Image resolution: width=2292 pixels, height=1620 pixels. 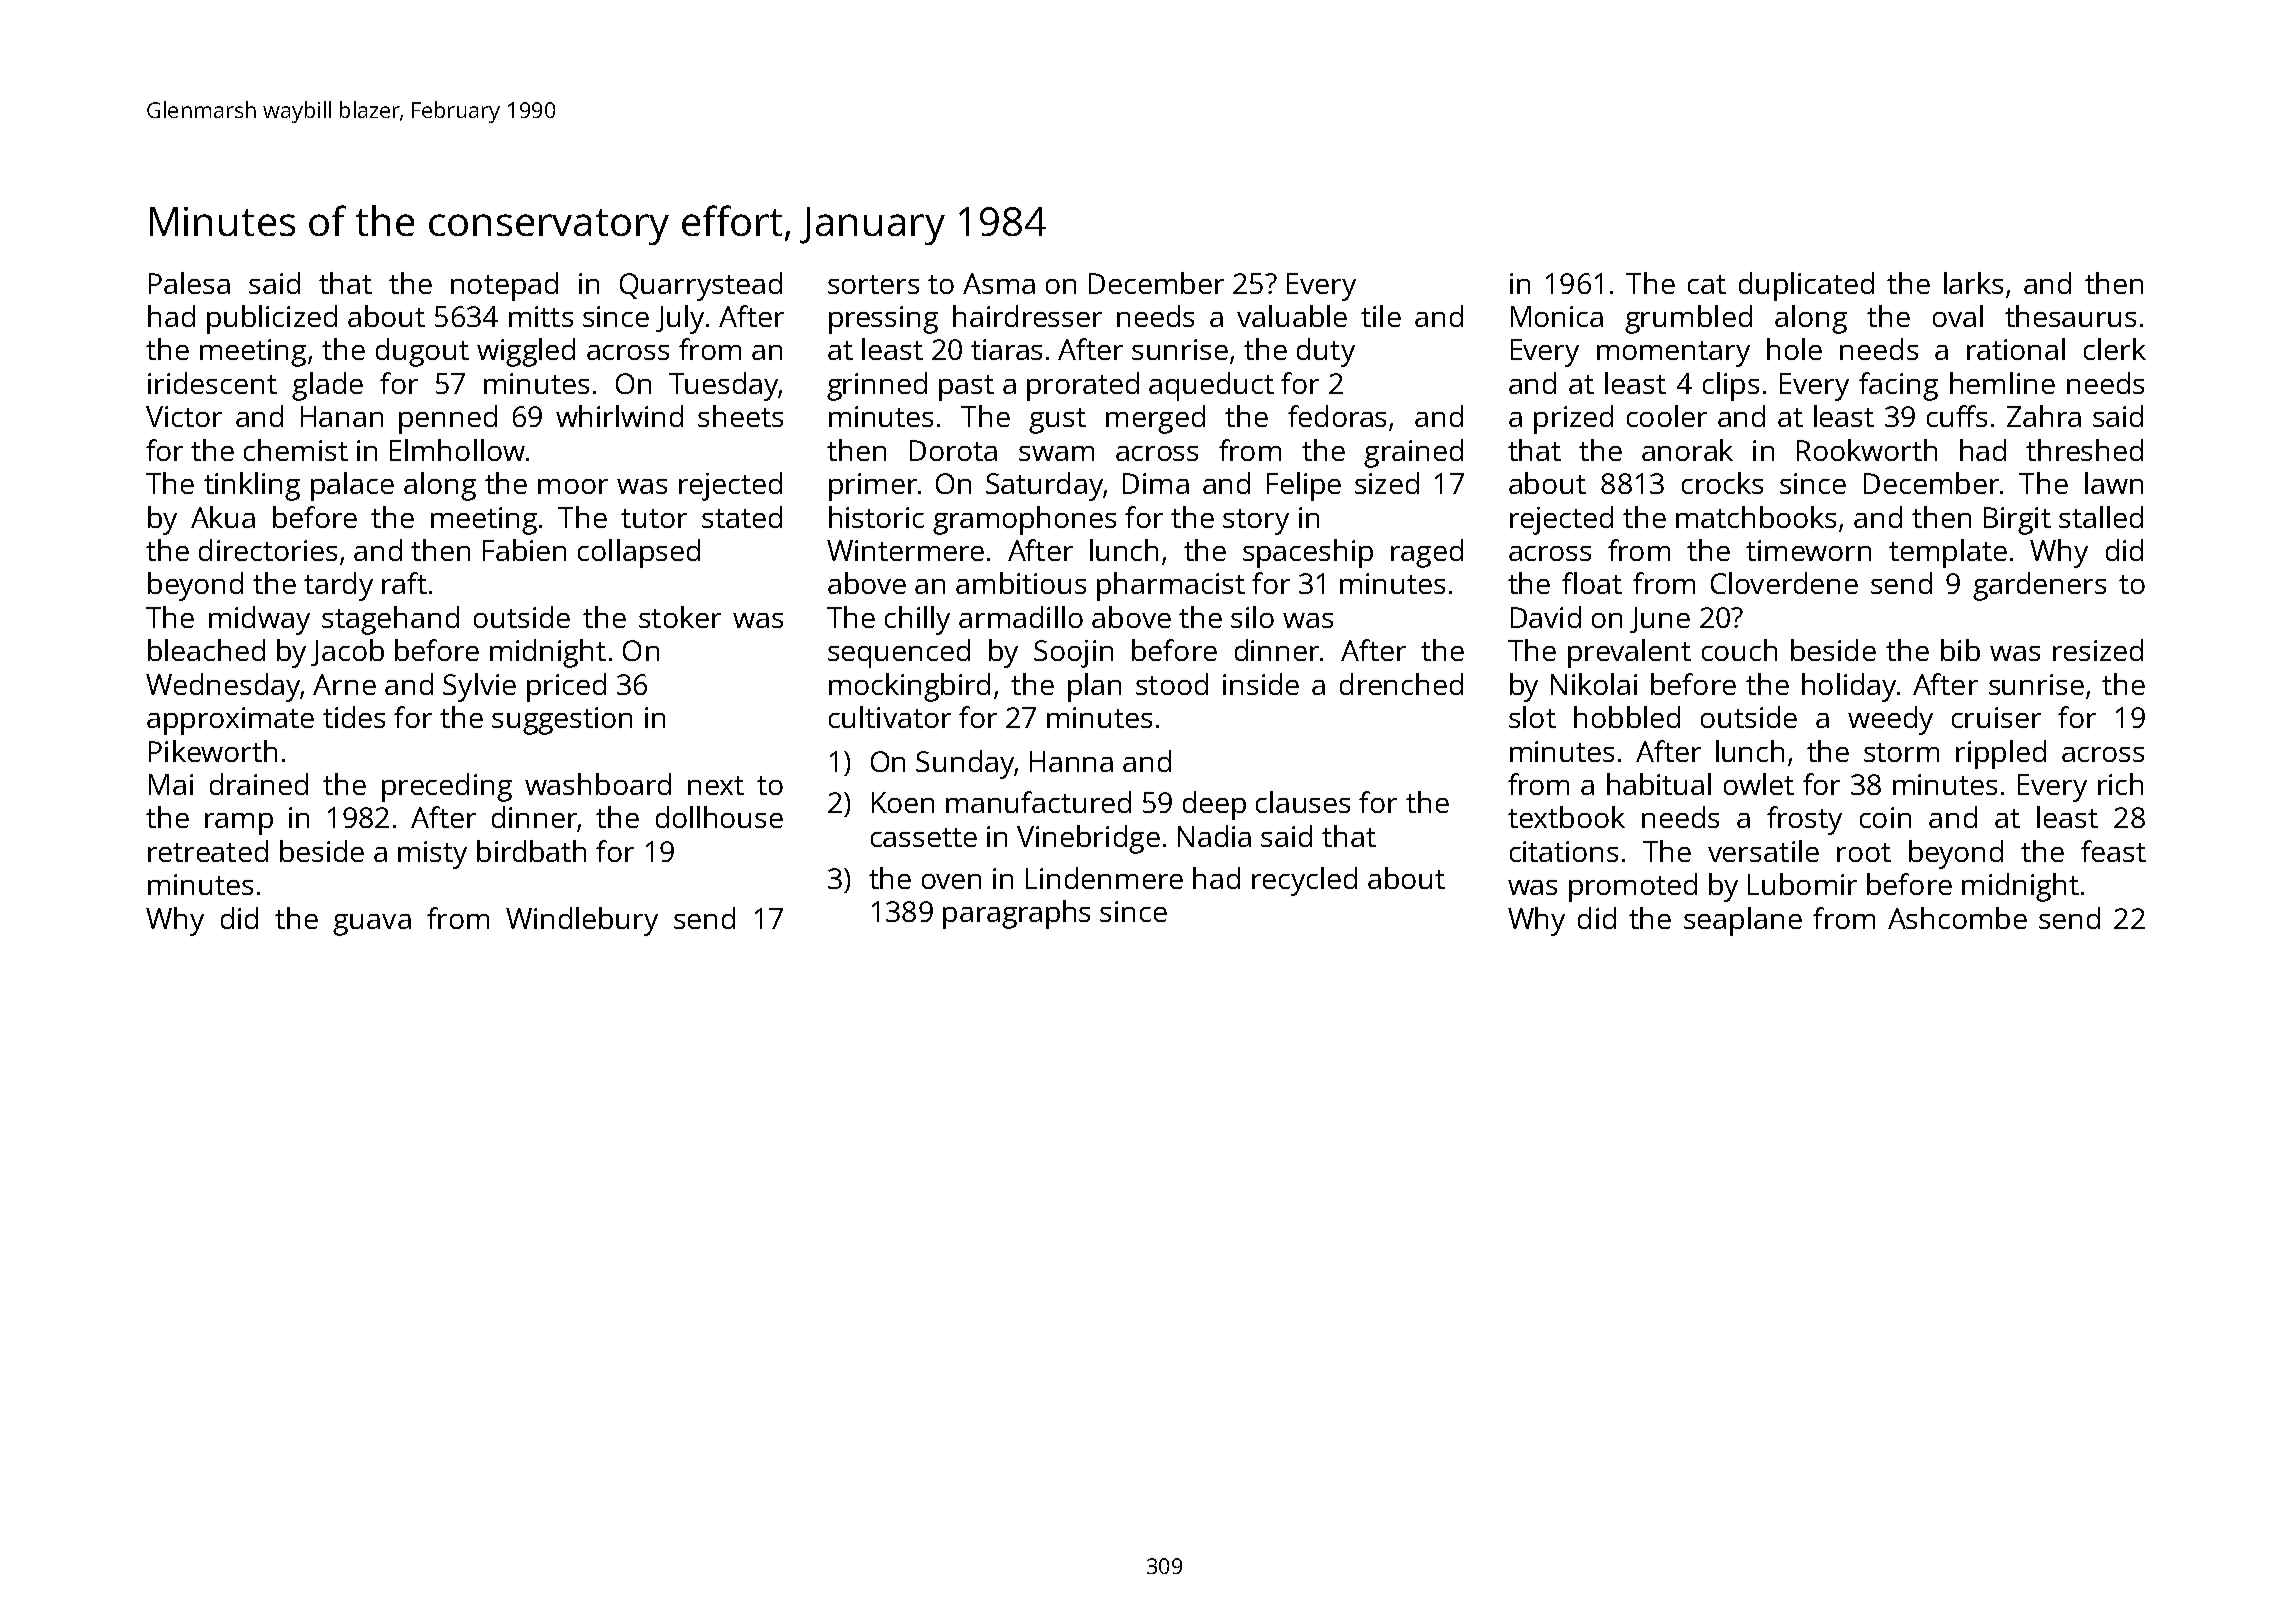 I want to click on Asma, so click(x=999, y=283).
